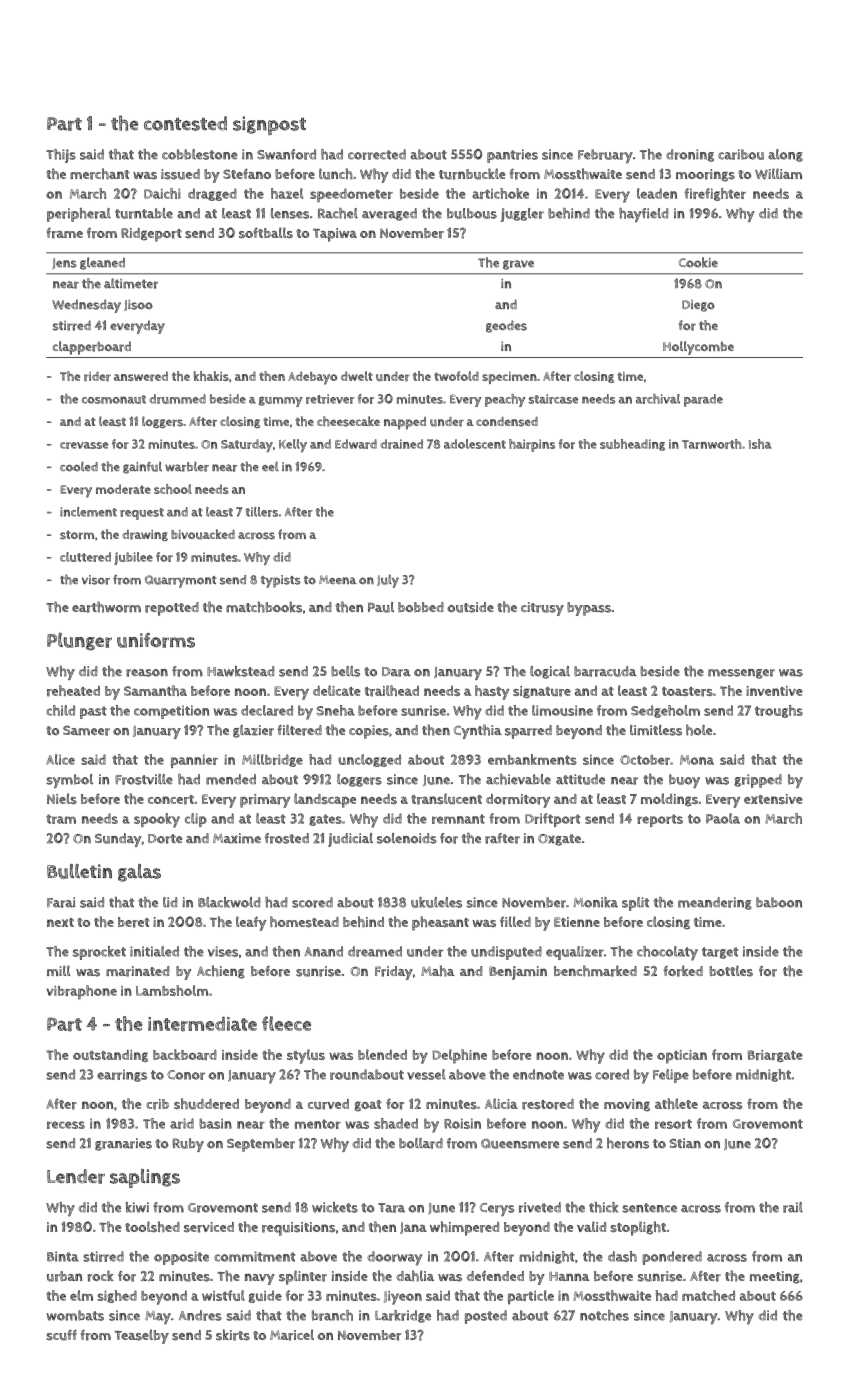 The height and width of the screenshot is (1400, 849). What do you see at coordinates (64, 1276) in the screenshot?
I see `urban` at bounding box center [64, 1276].
